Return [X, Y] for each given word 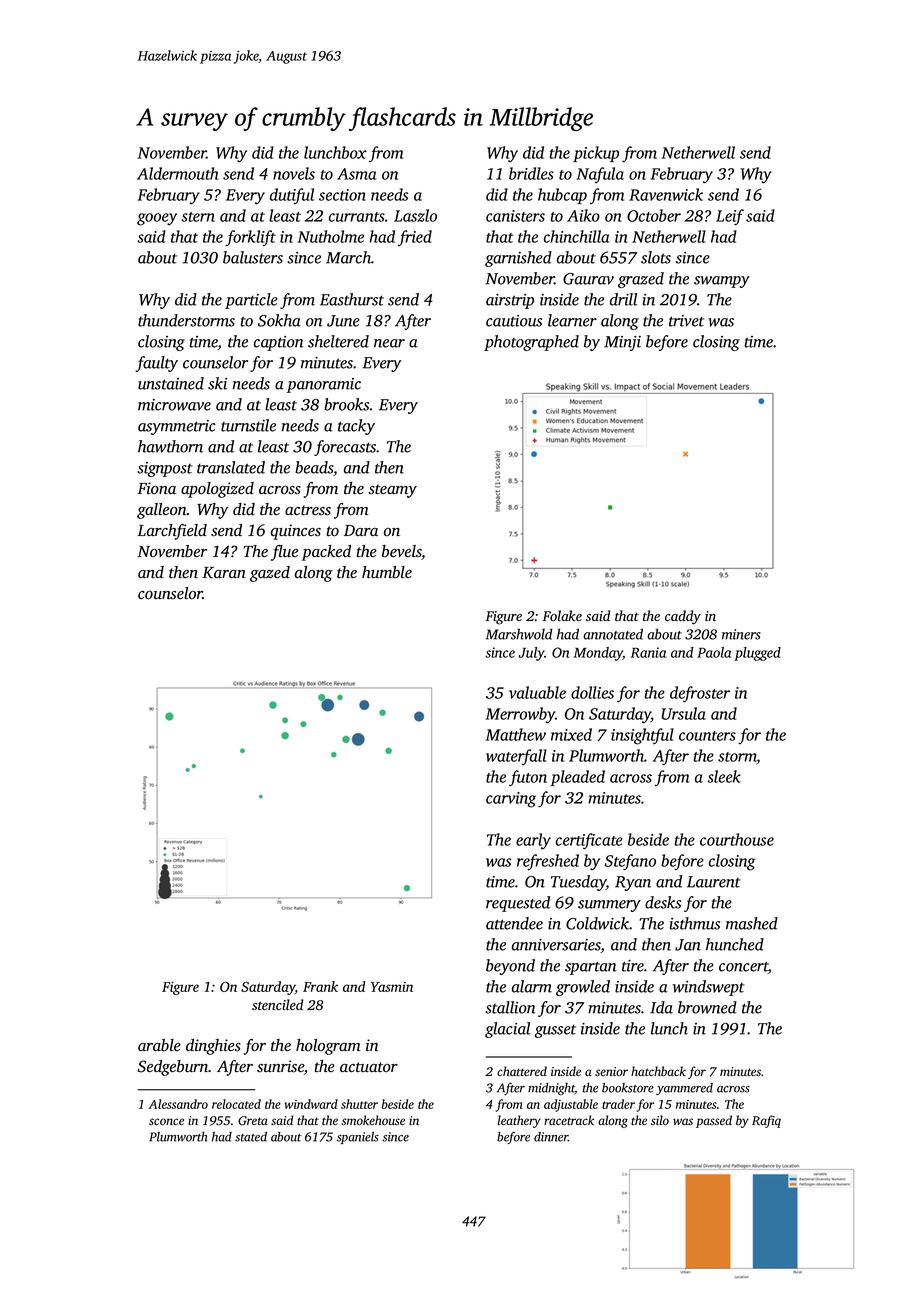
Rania [648, 652]
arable [159, 1045]
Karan [224, 573]
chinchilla [577, 236]
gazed [270, 574]
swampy [722, 282]
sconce [166, 1121]
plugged [757, 654]
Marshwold [519, 634]
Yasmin [392, 987]
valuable [537, 692]
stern [198, 217]
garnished [518, 259]
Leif [730, 217]
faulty [156, 364]
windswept [709, 988]
